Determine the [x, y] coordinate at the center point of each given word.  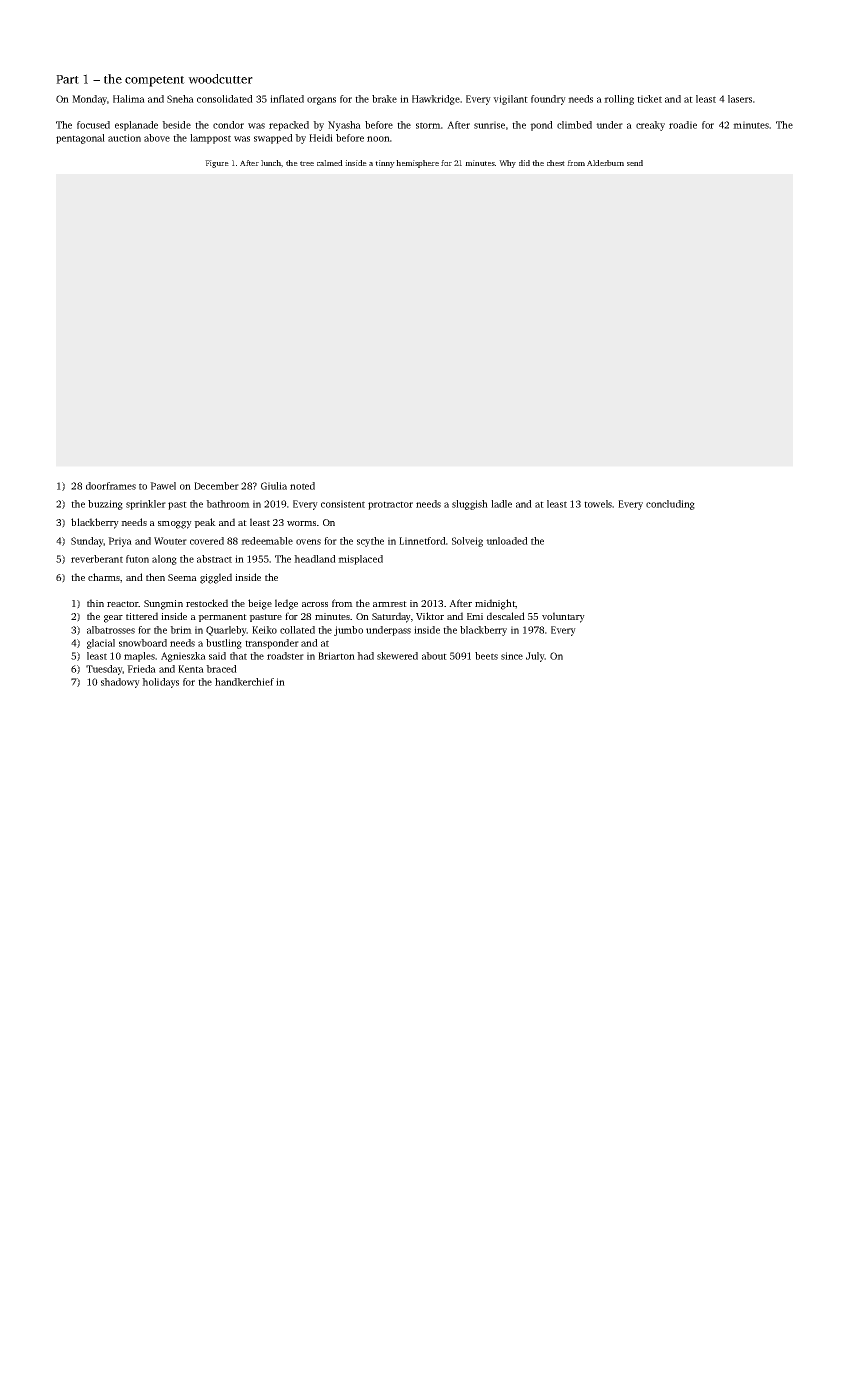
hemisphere [417, 164]
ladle [501, 504]
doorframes [111, 486]
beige [260, 604]
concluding [670, 505]
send [635, 163]
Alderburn [605, 163]
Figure [217, 164]
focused [93, 125]
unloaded [507, 541]
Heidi [321, 138]
